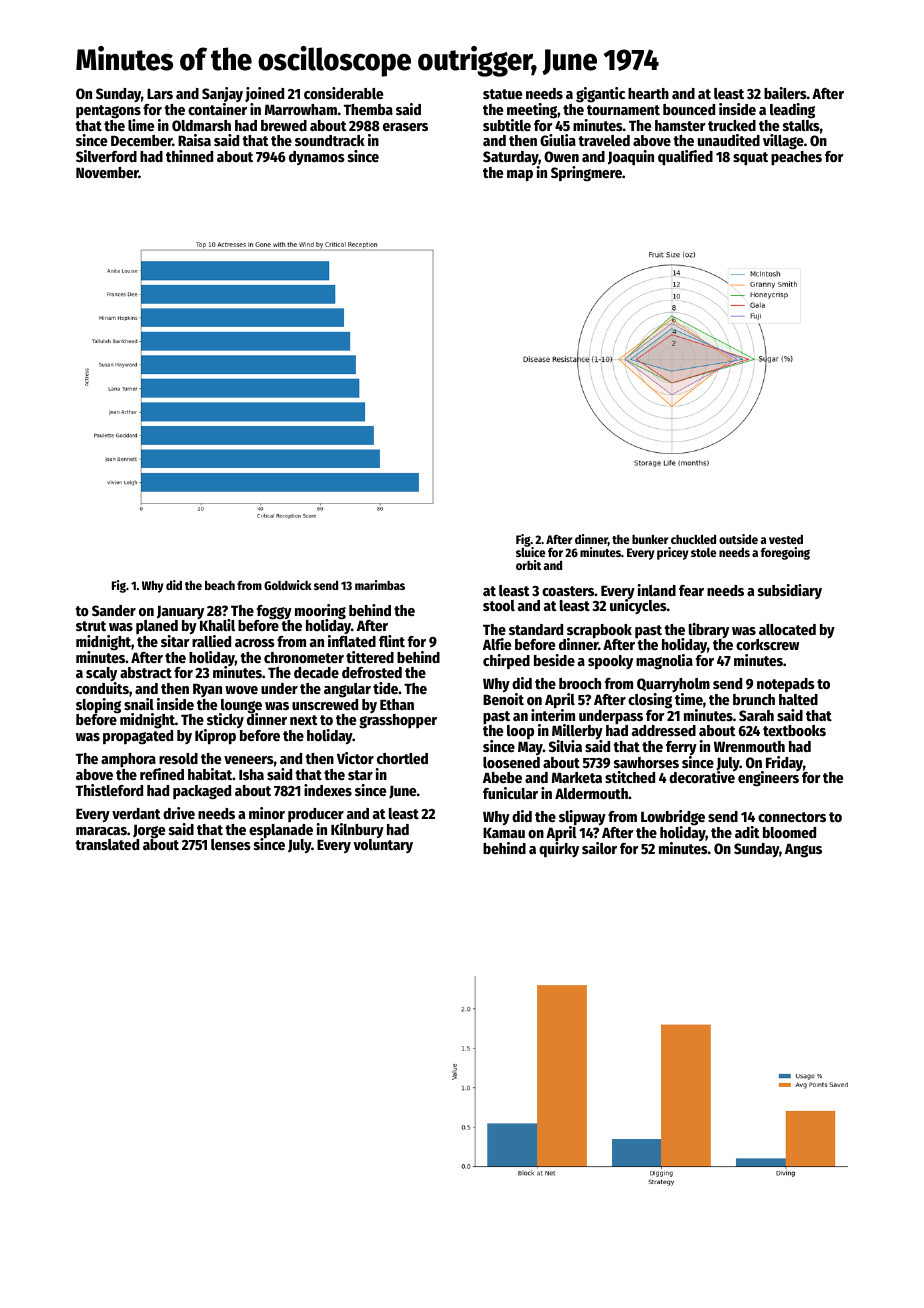 This screenshot has width=924, height=1308. Describe the element at coordinates (499, 605) in the screenshot. I see `stool` at that location.
